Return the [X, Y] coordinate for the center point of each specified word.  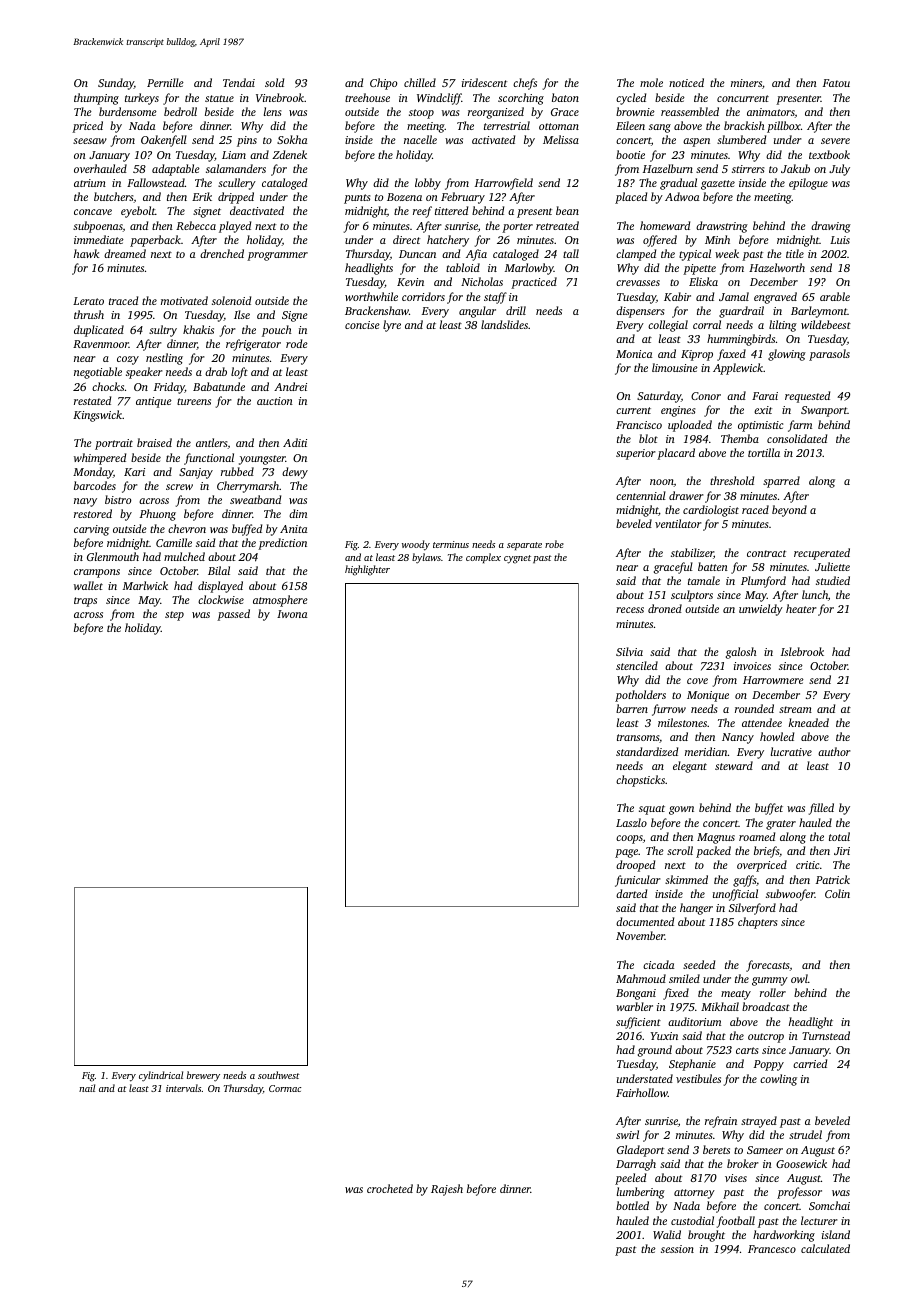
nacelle [420, 139]
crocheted [390, 1188]
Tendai [239, 82]
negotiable [98, 373]
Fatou [836, 83]
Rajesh [447, 1190]
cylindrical [161, 1076]
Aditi [295, 442]
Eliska [703, 281]
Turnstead [826, 1035]
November [640, 935]
